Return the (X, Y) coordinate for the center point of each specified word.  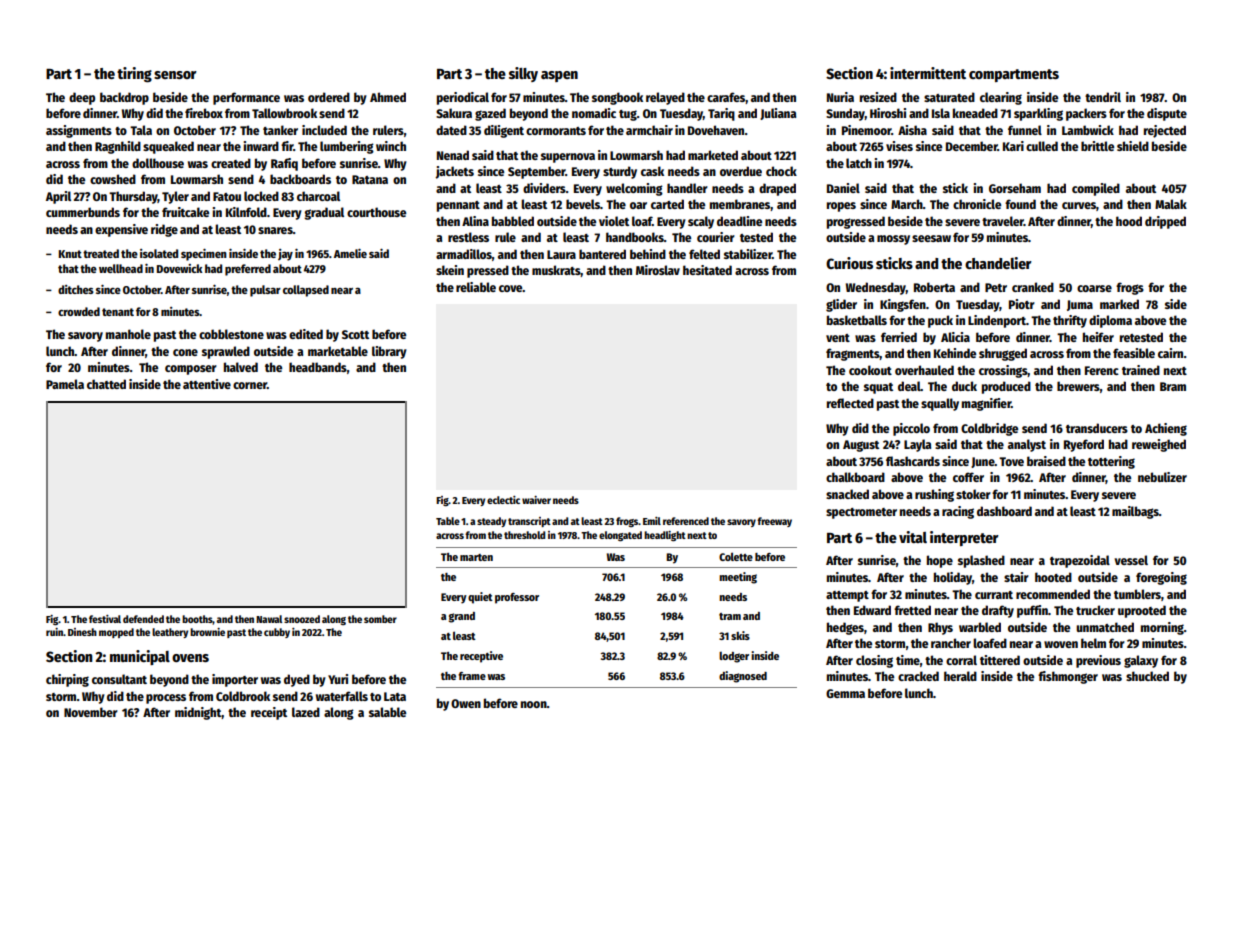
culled (1042, 146)
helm (1093, 643)
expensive (121, 230)
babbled (513, 221)
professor (517, 598)
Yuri (338, 679)
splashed (981, 561)
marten (476, 557)
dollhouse (158, 163)
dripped (1165, 222)
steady (491, 522)
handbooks (635, 237)
